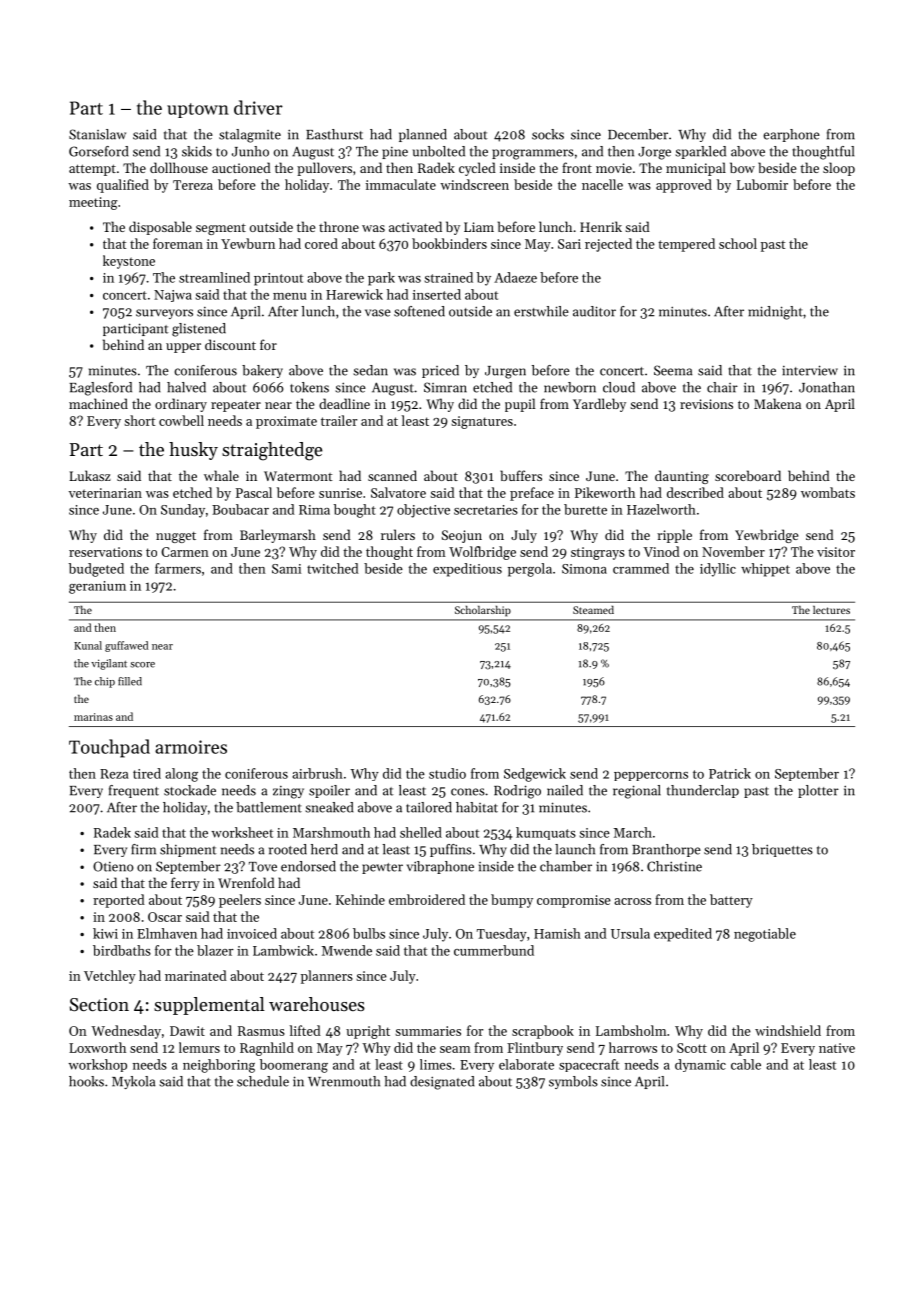  I want to click on Sari, so click(569, 244).
